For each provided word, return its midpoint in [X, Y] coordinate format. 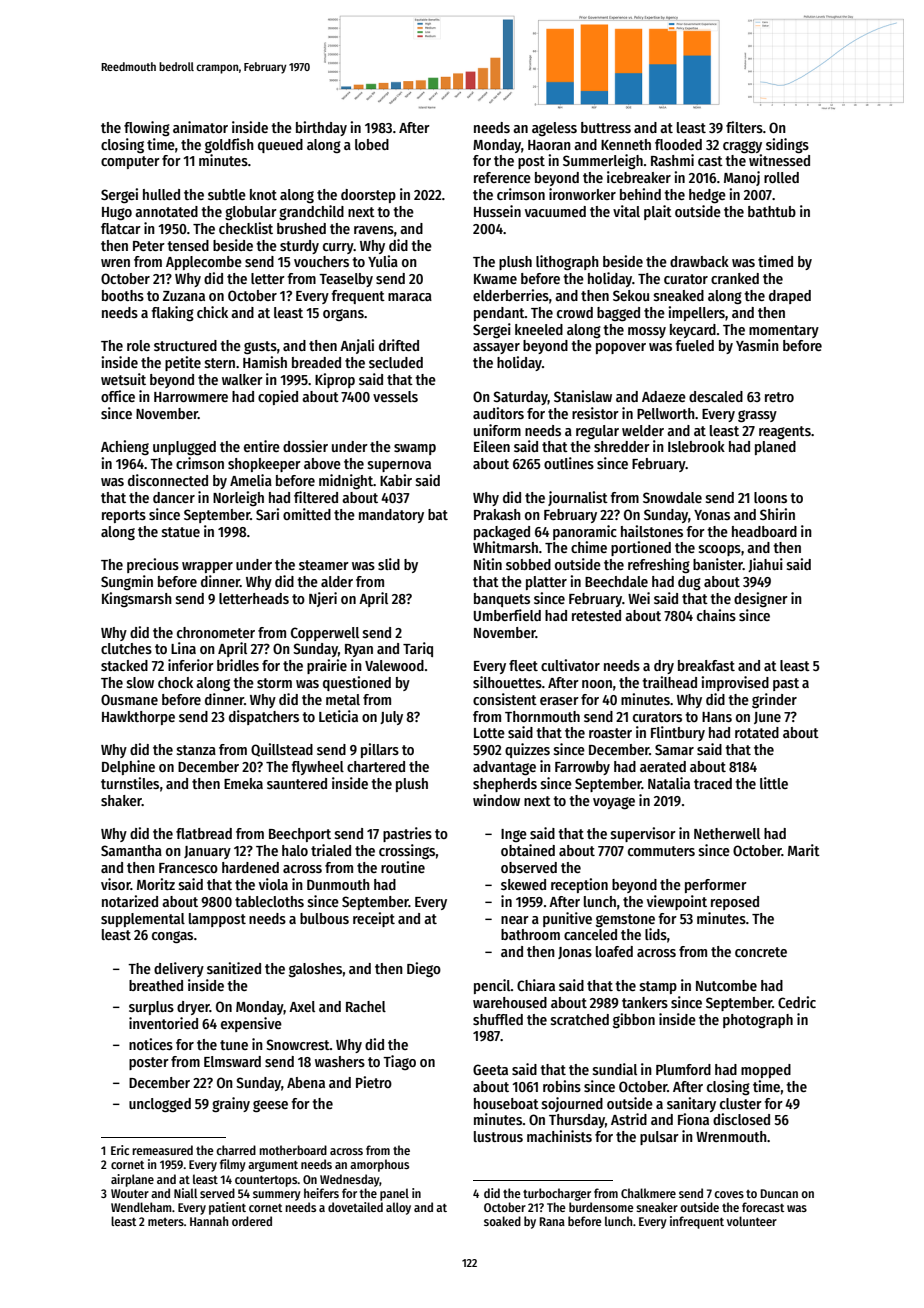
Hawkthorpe [138, 718]
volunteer [752, 1221]
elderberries [511, 295]
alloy [398, 1208]
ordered [252, 1221]
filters [744, 127]
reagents [785, 432]
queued [280, 146]
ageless [554, 129]
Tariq [418, 649]
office [118, 396]
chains [716, 615]
